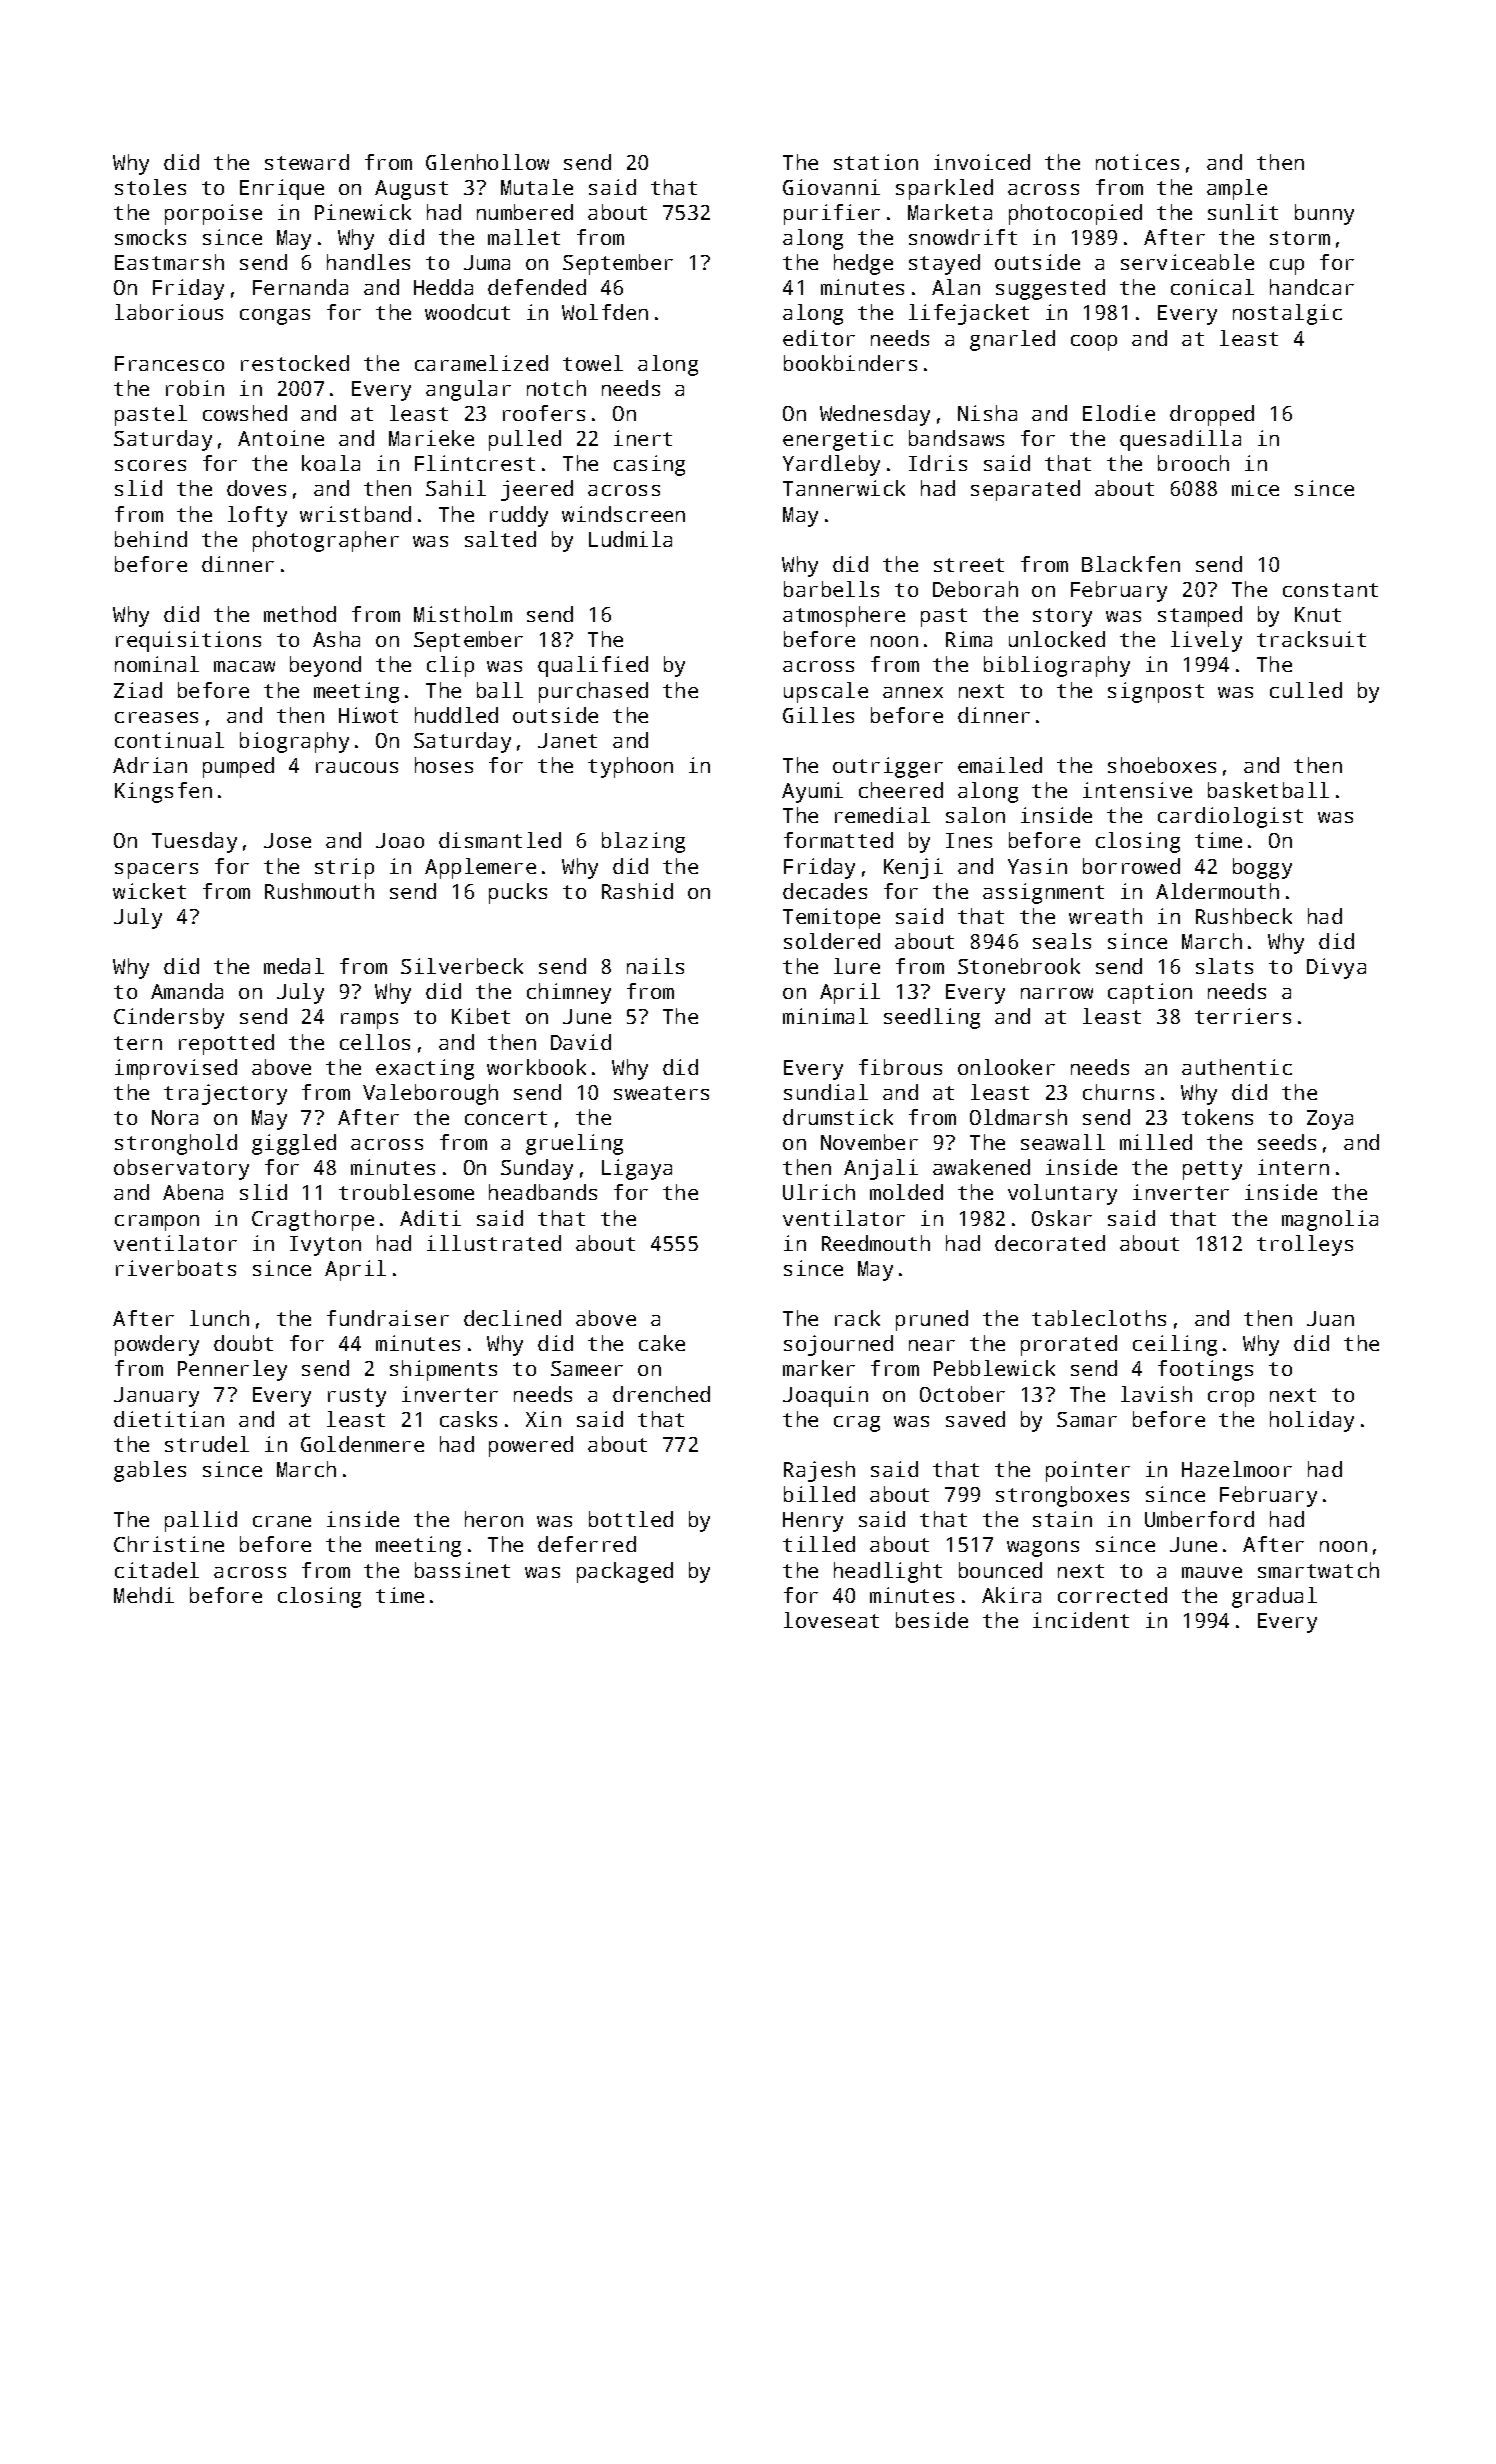  What do you see at coordinates (637, 891) in the page?
I see `Rashid` at bounding box center [637, 891].
